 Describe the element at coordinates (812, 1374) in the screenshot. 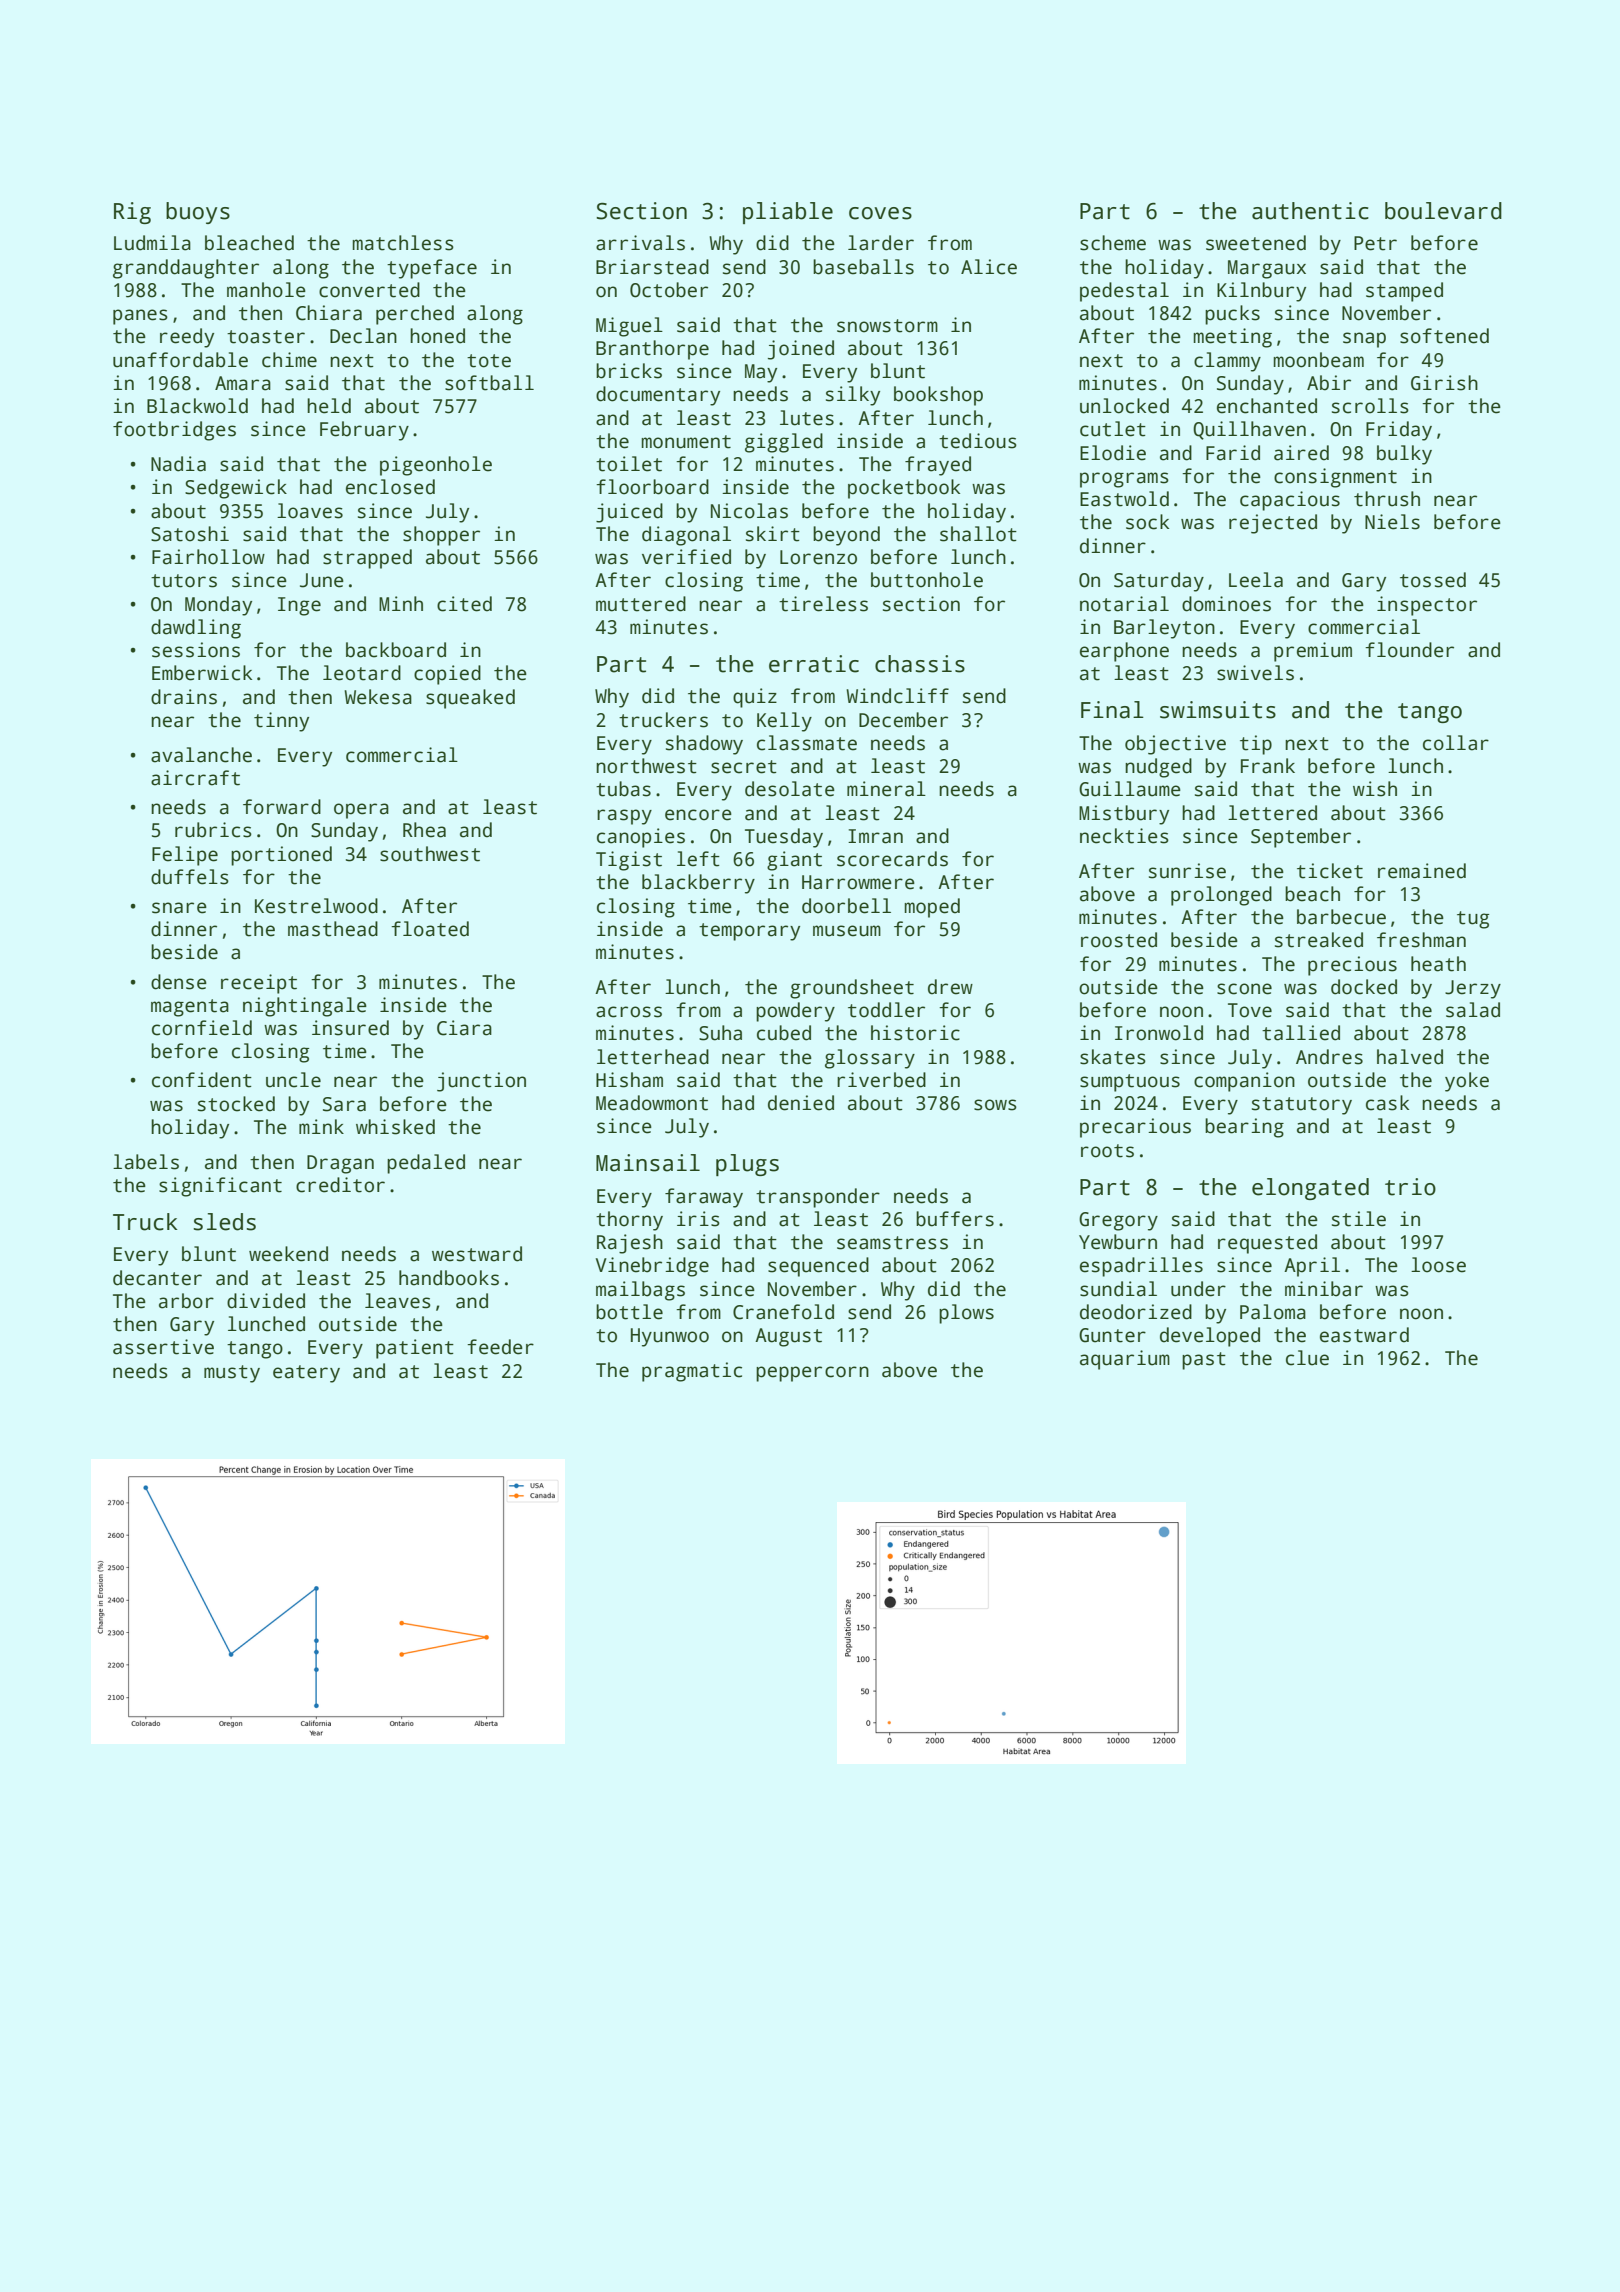

I see `peppercorn` at that location.
